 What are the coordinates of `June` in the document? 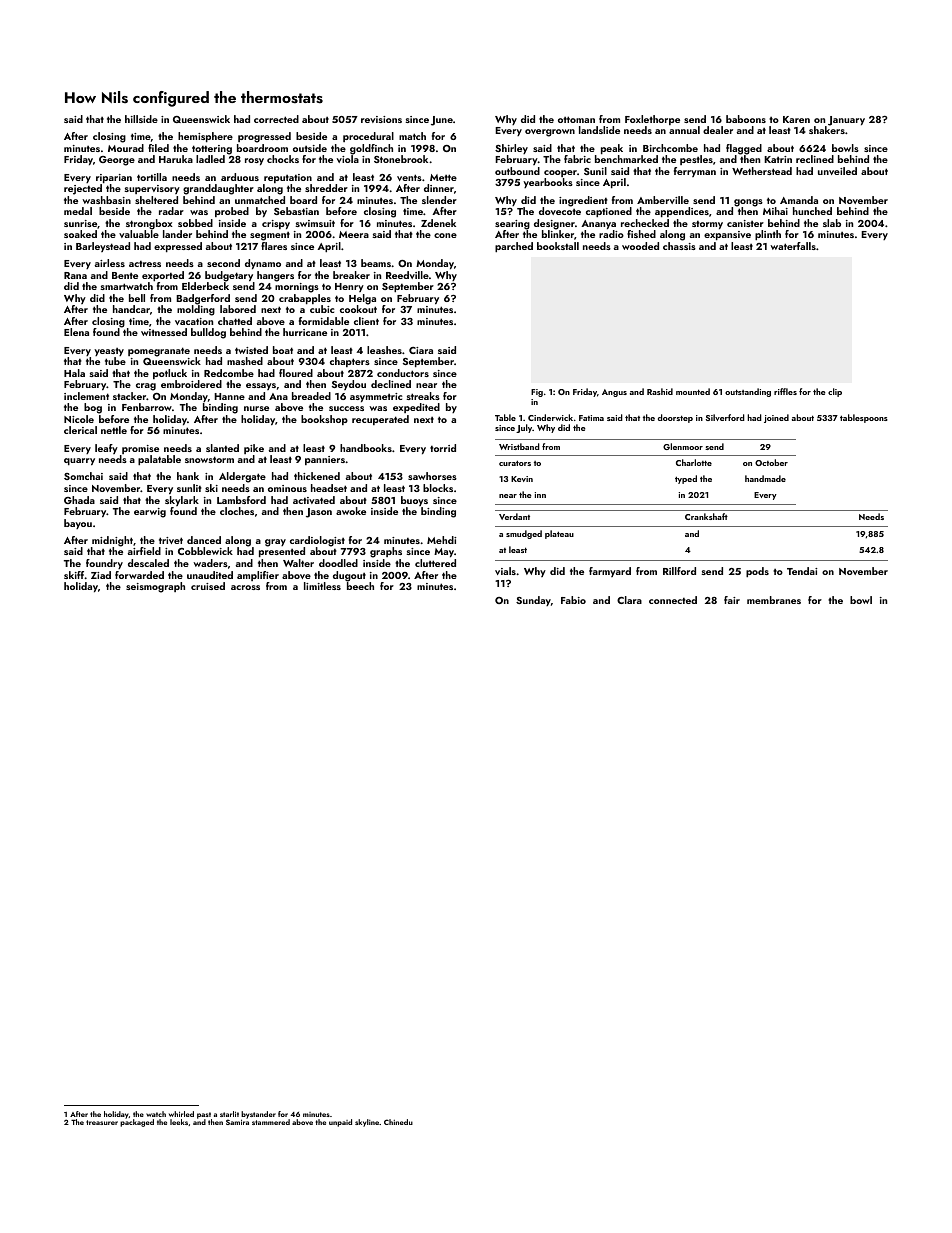 It's located at (442, 121).
